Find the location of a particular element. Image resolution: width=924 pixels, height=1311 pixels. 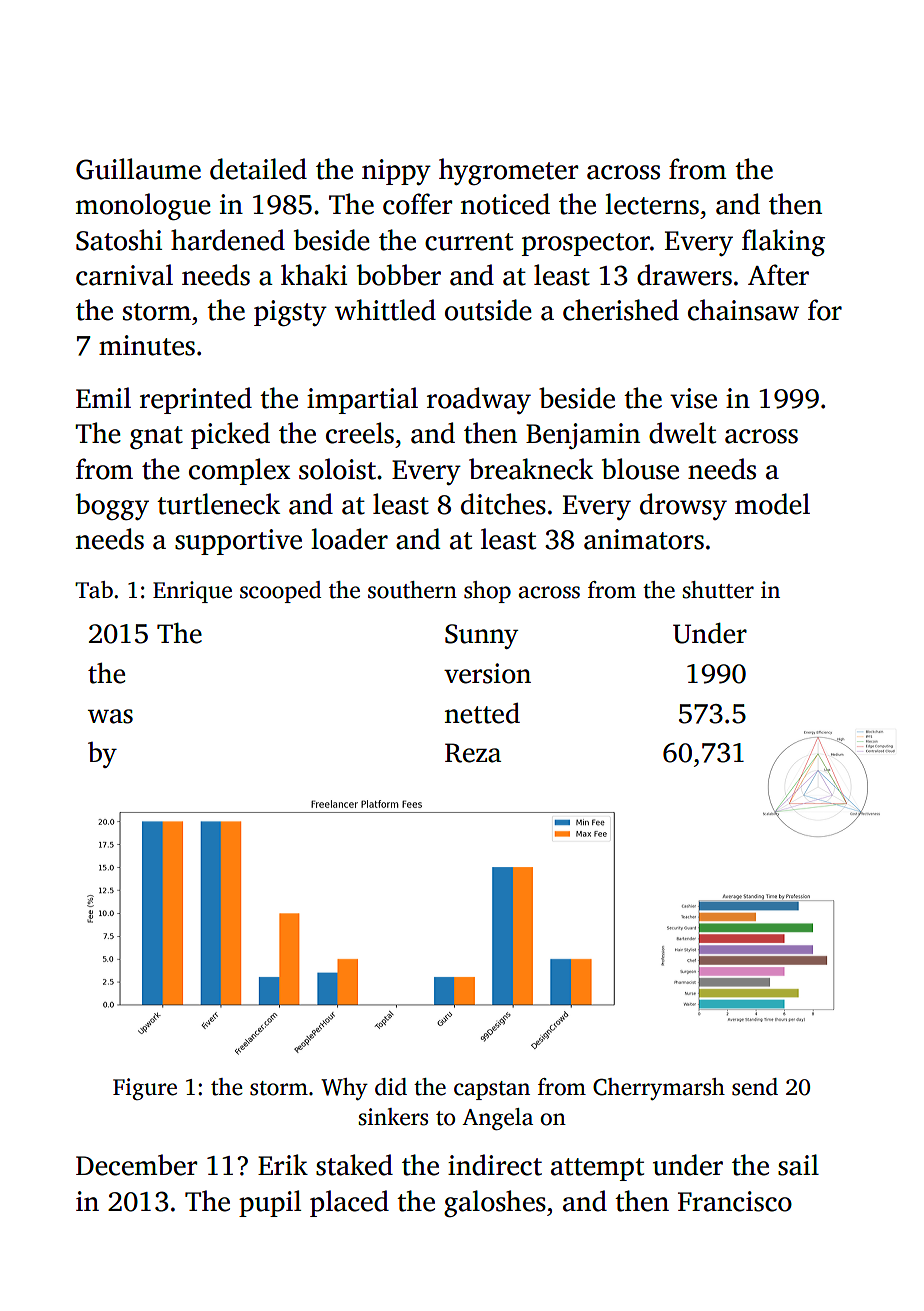

Figure is located at coordinates (145, 1089).
